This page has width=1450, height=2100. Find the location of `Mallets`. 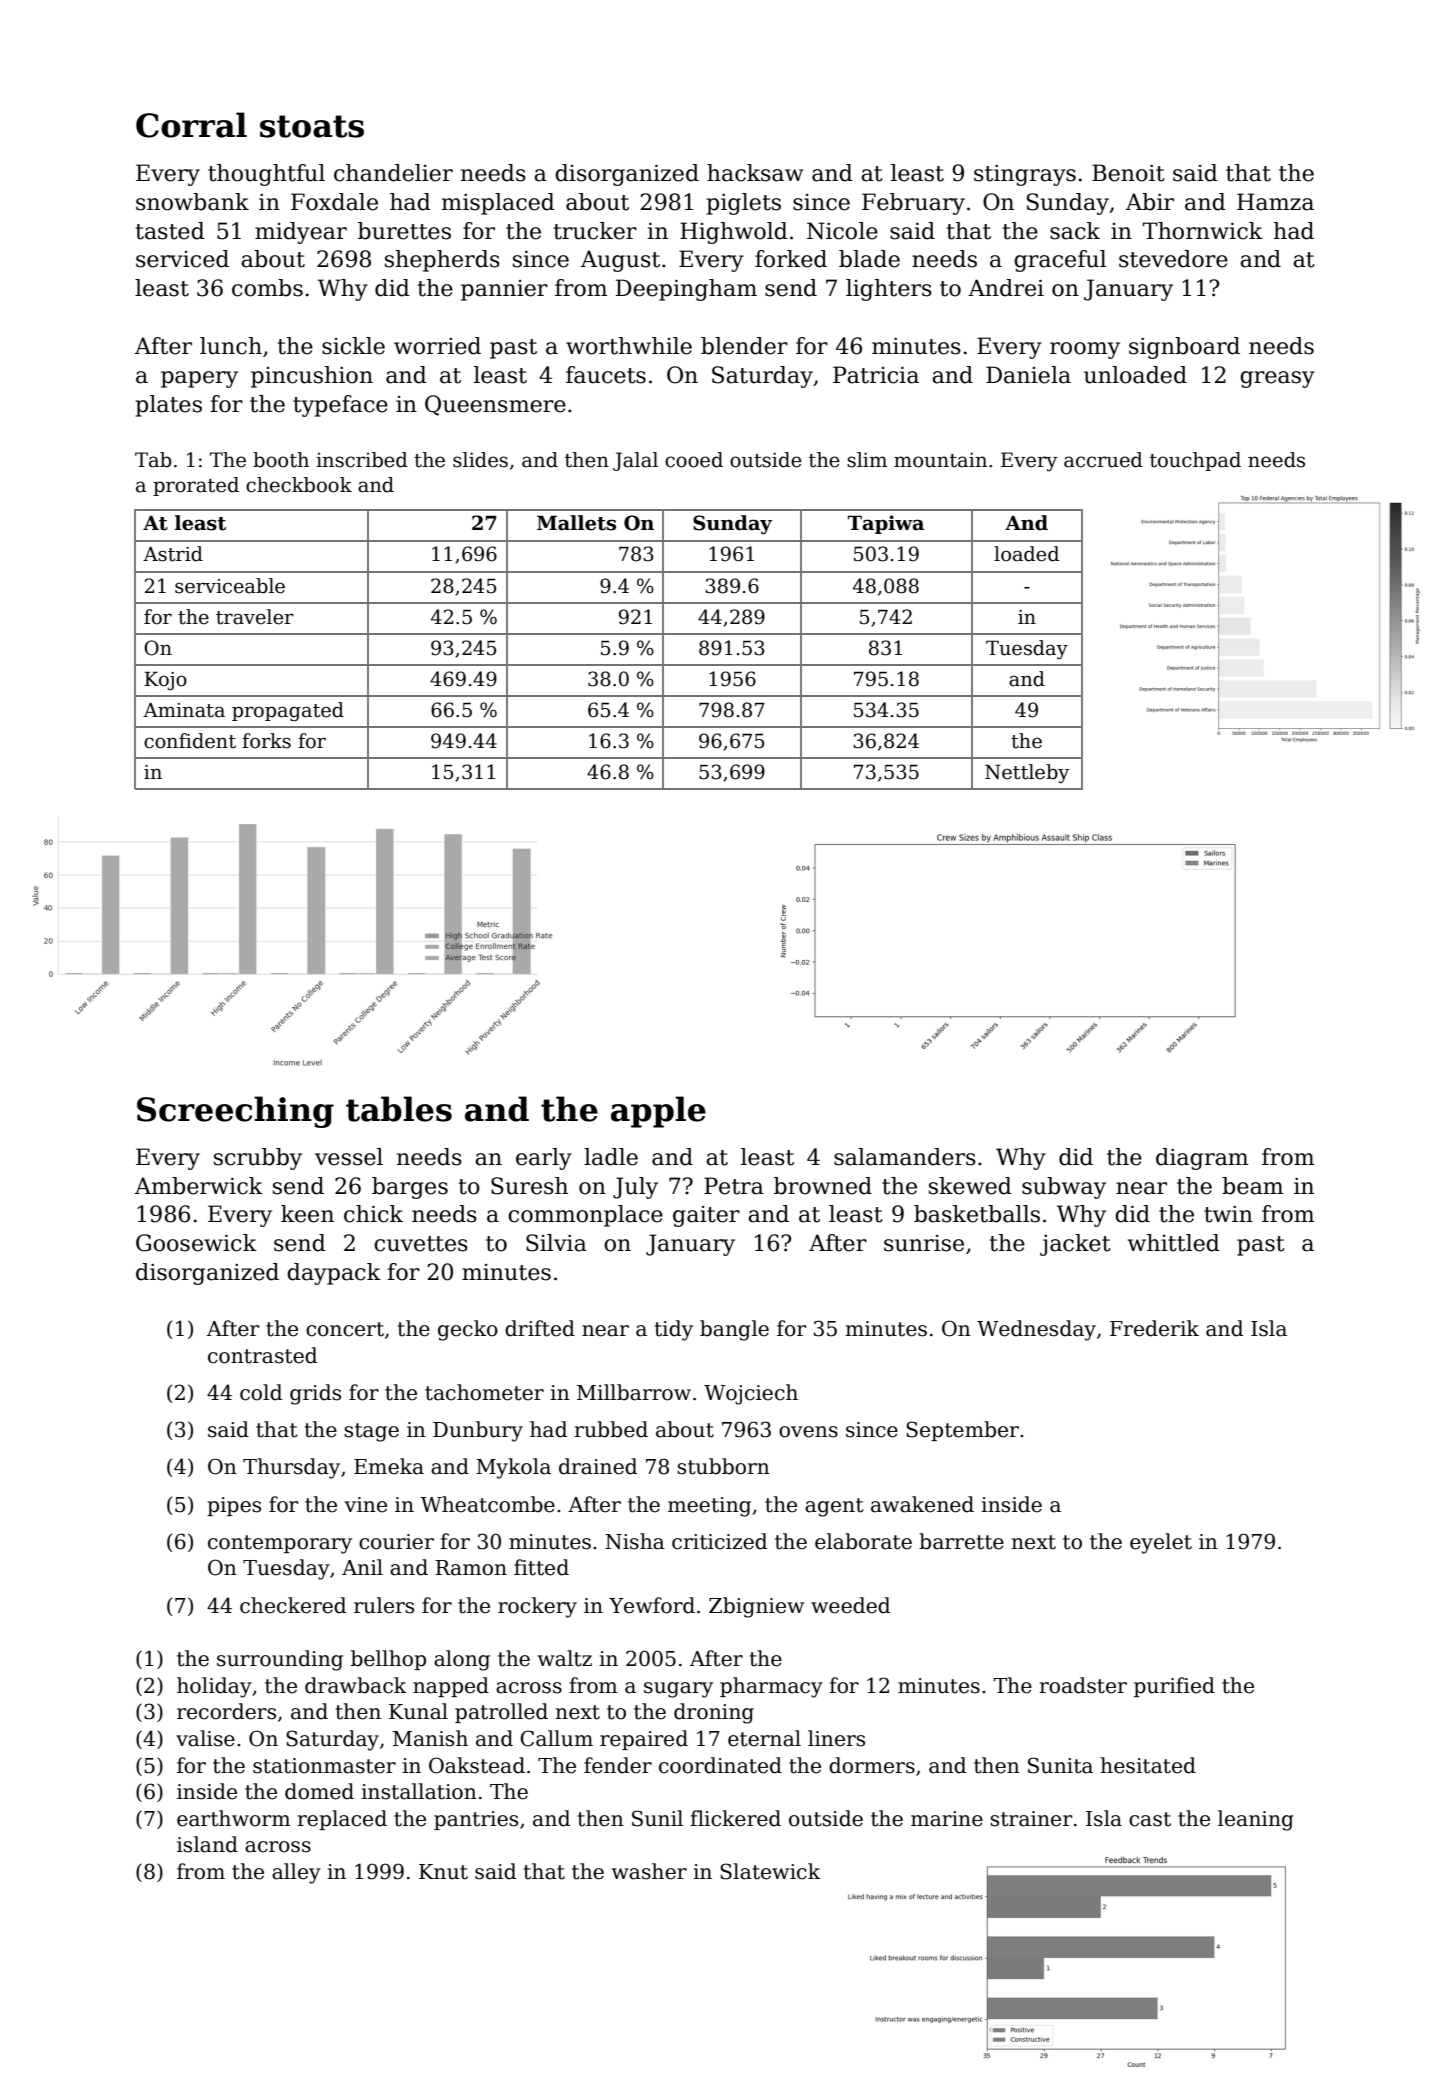

Mallets is located at coordinates (576, 523).
